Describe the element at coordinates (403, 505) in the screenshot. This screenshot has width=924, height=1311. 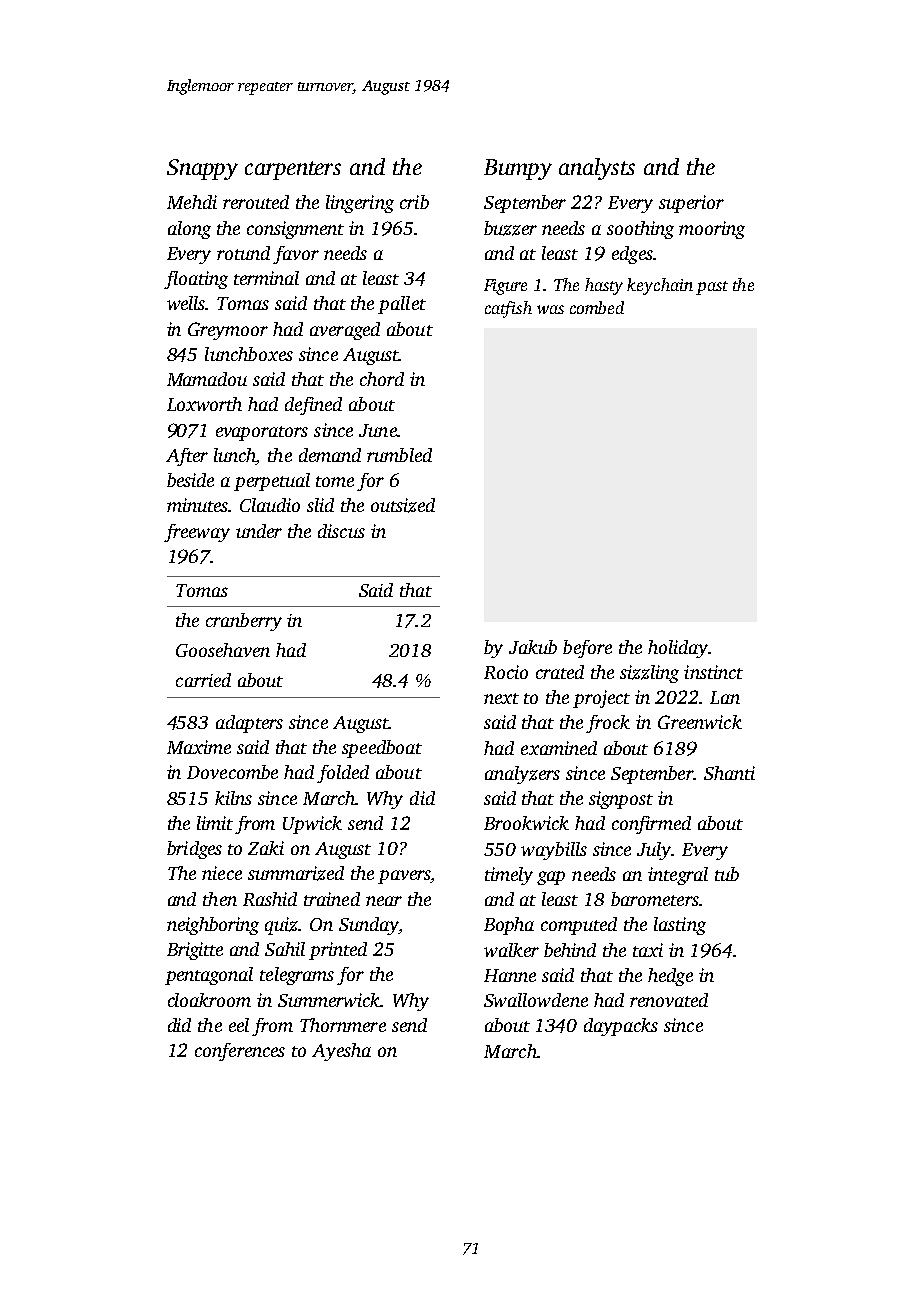
I see `outsized` at that location.
